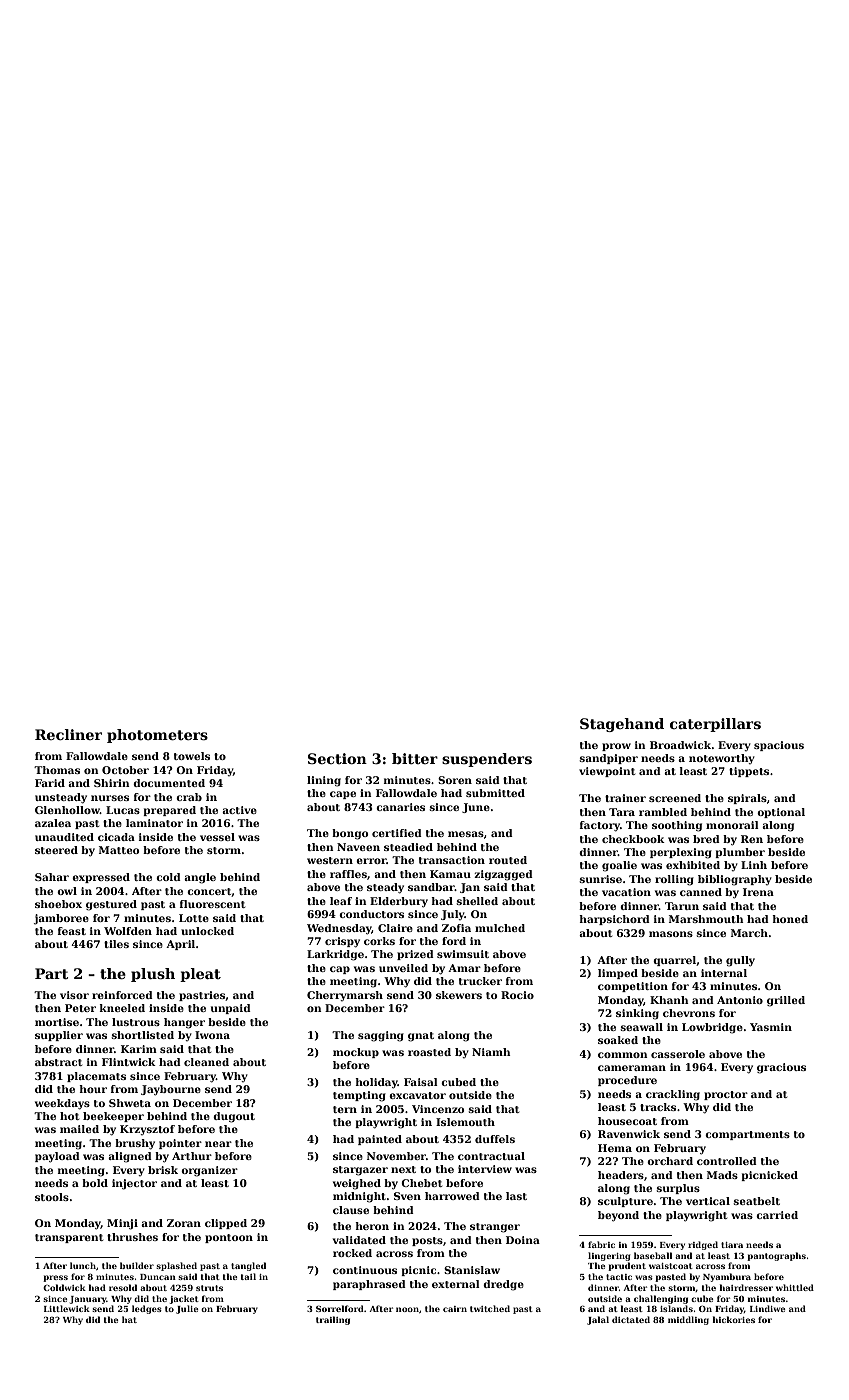  Describe the element at coordinates (67, 1308) in the screenshot. I see `Littlewick` at that location.
